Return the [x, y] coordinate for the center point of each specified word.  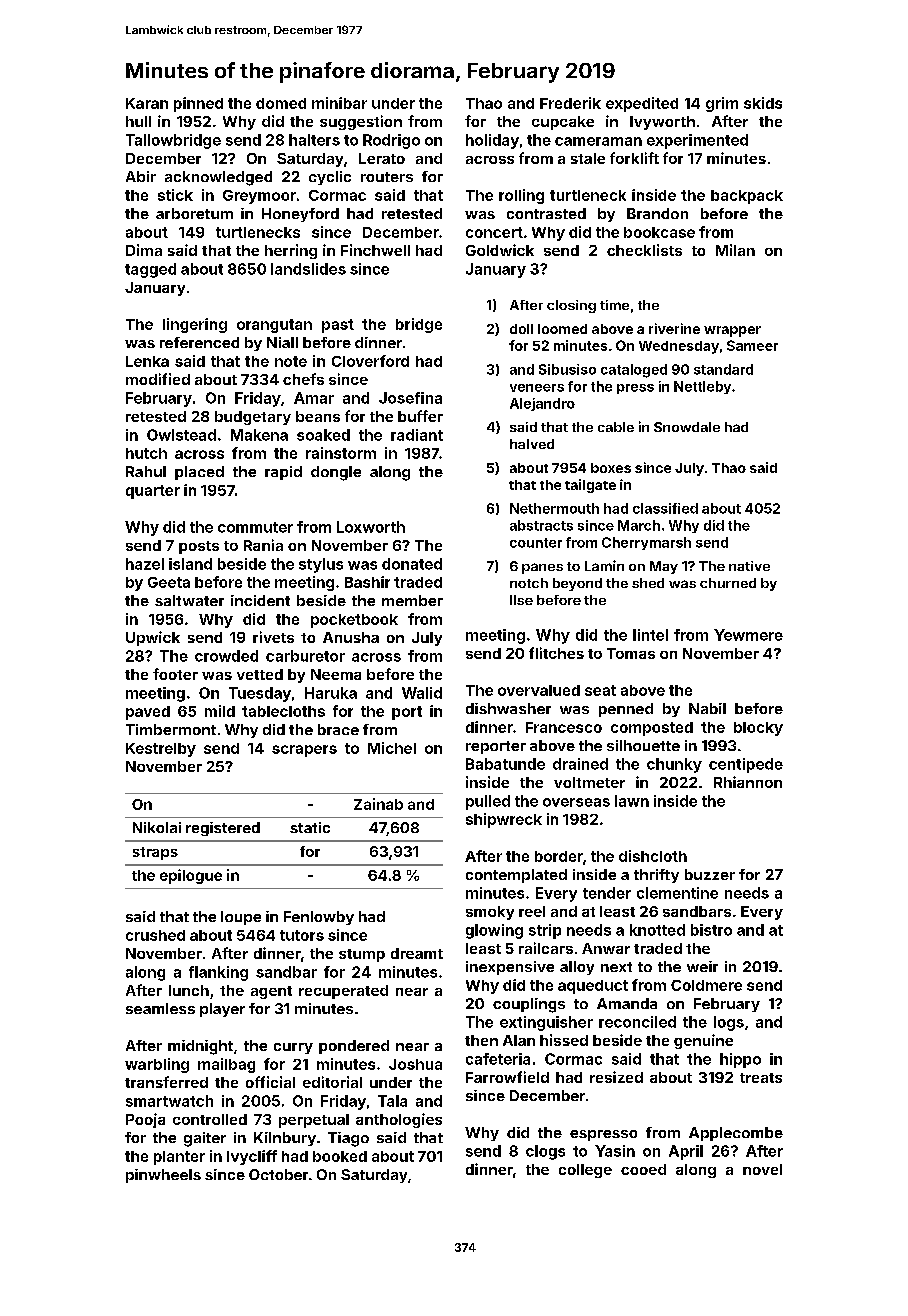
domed [281, 103]
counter [536, 543]
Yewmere [748, 635]
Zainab [378, 804]
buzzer [710, 874]
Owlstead [181, 435]
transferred [166, 1082]
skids [763, 103]
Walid [422, 693]
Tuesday [260, 694]
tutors [302, 935]
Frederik [570, 103]
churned [728, 583]
